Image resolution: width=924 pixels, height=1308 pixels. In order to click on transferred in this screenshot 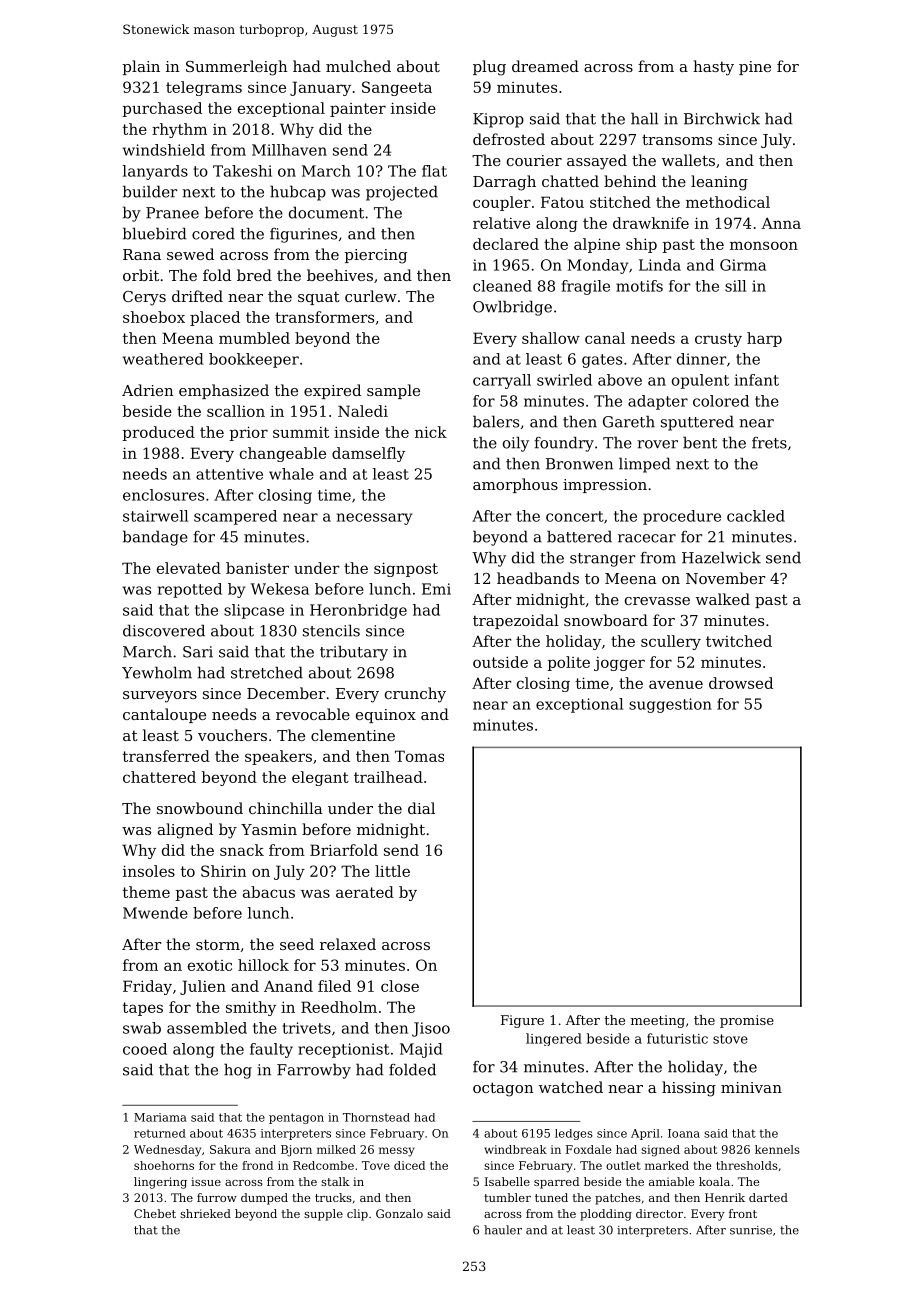, I will do `click(166, 756)`.
